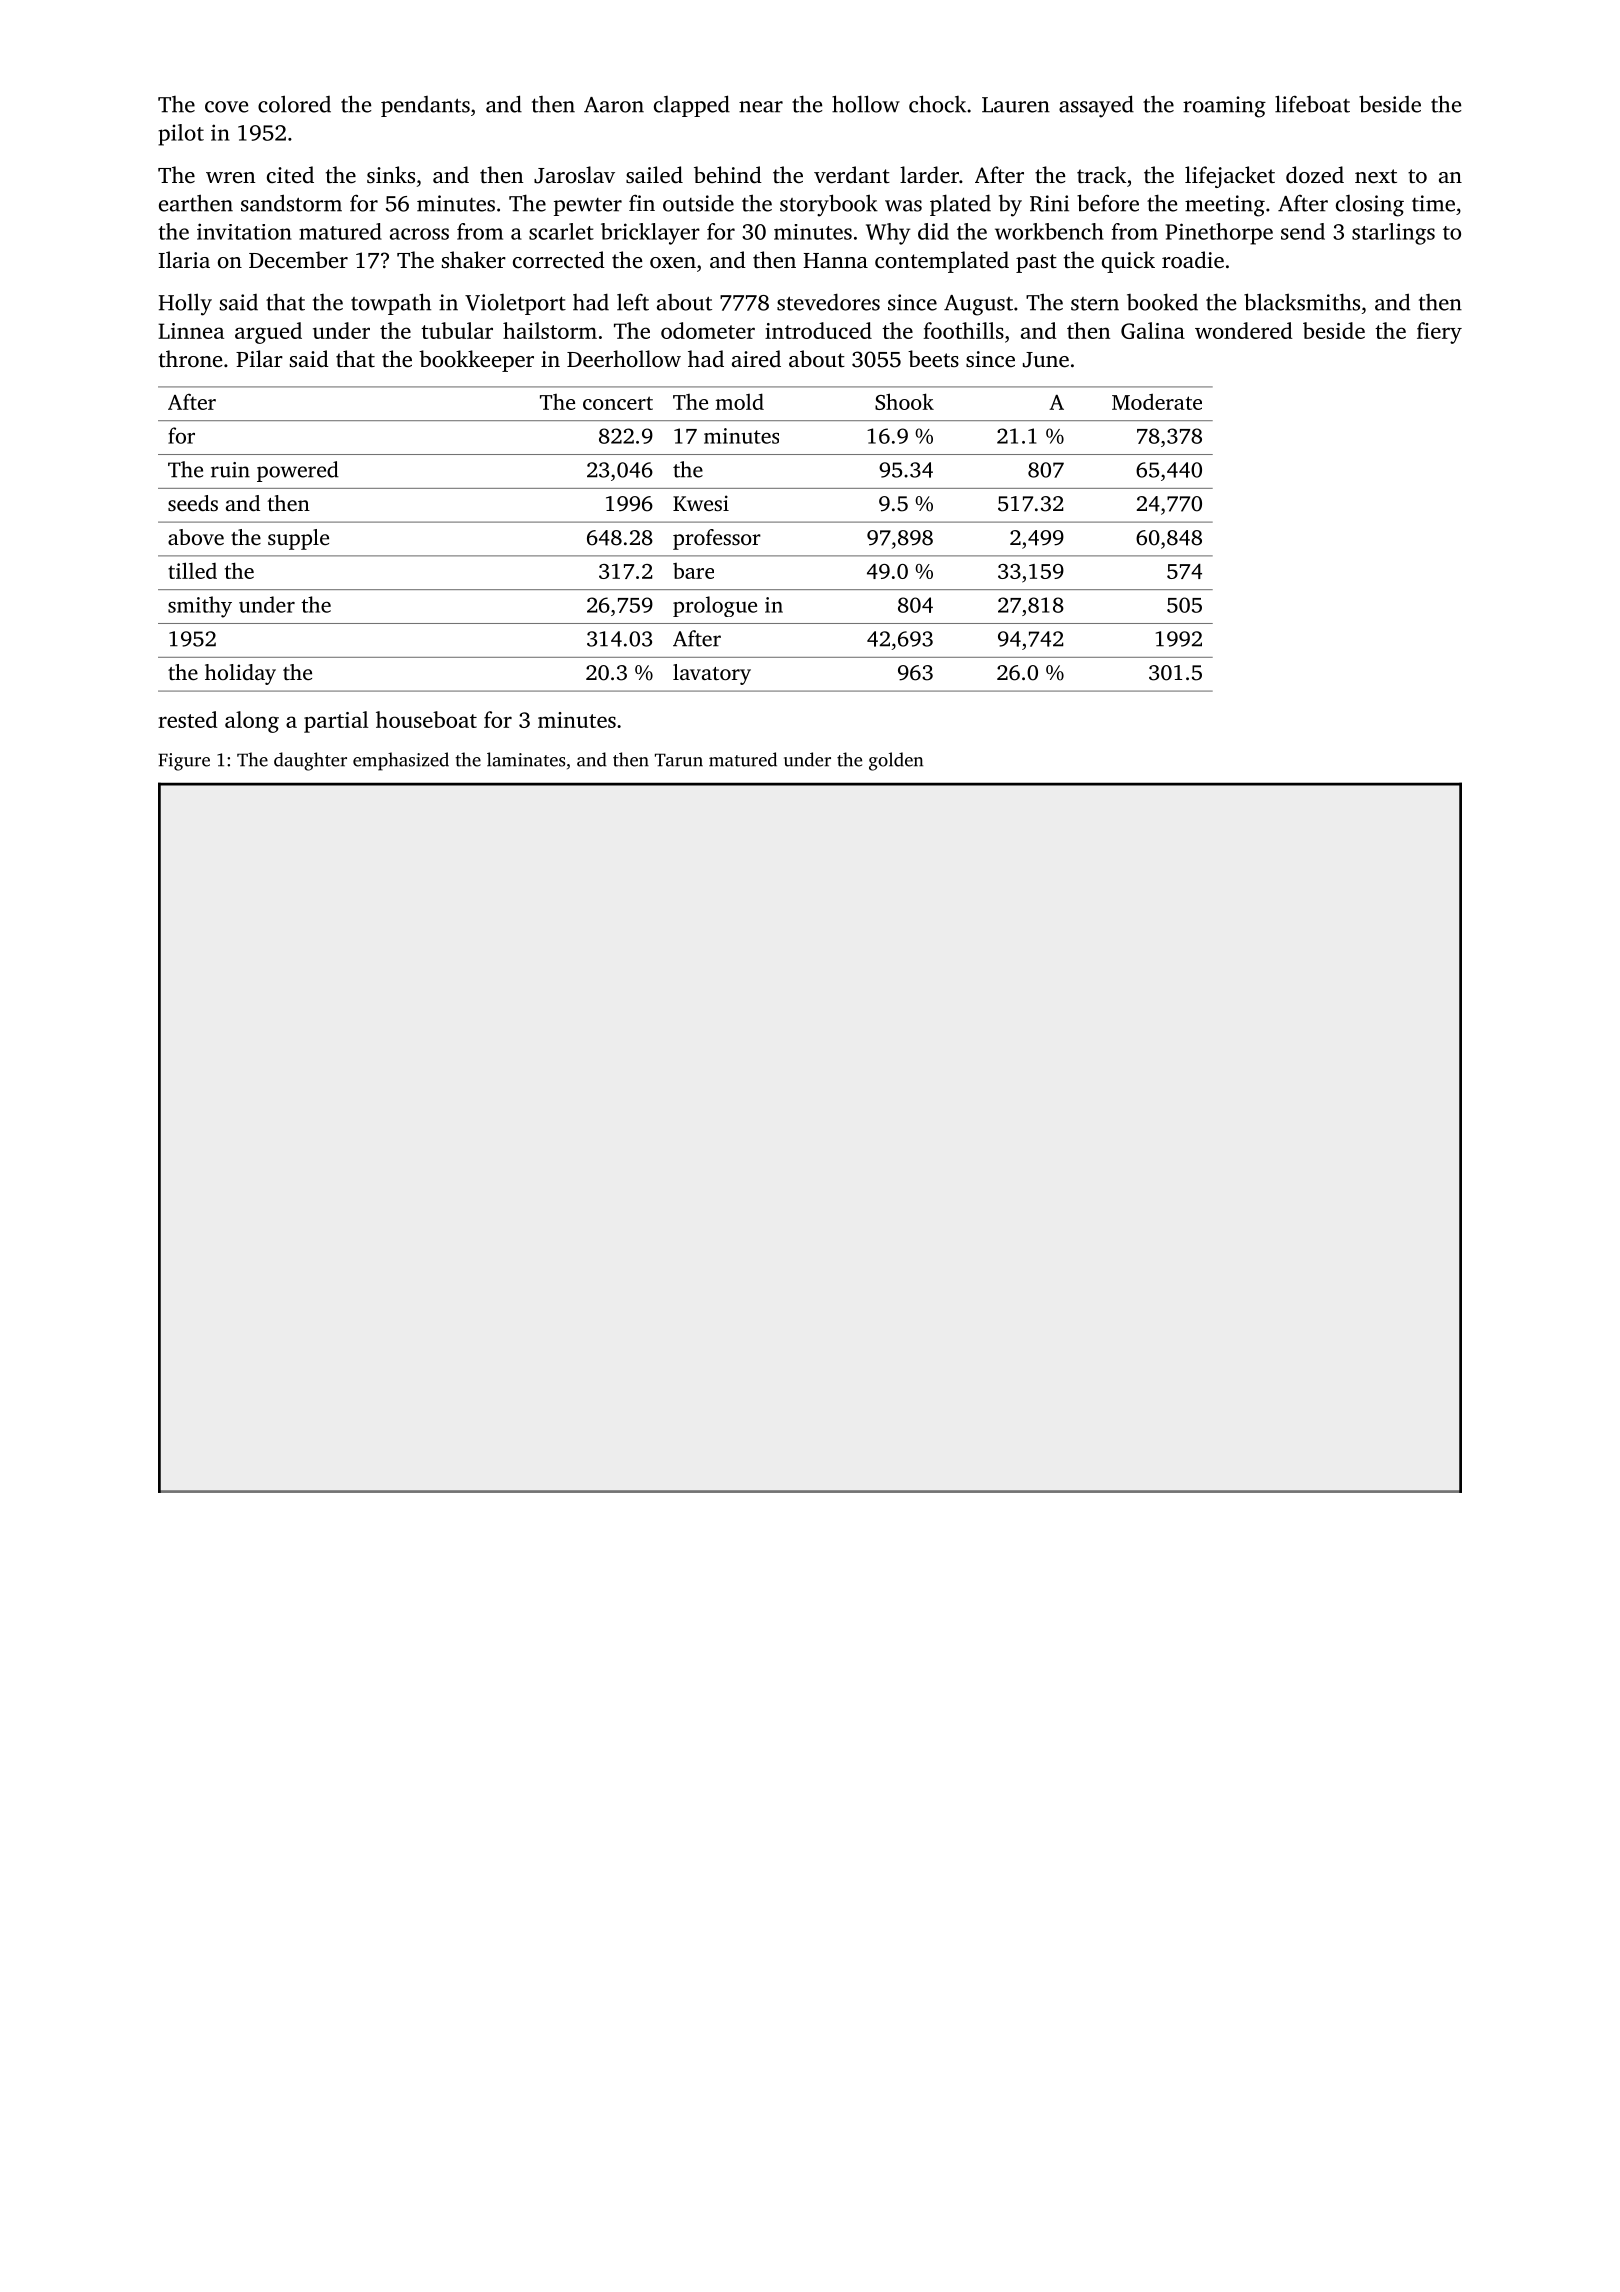  What do you see at coordinates (701, 503) in the screenshot?
I see `Kwesi` at bounding box center [701, 503].
